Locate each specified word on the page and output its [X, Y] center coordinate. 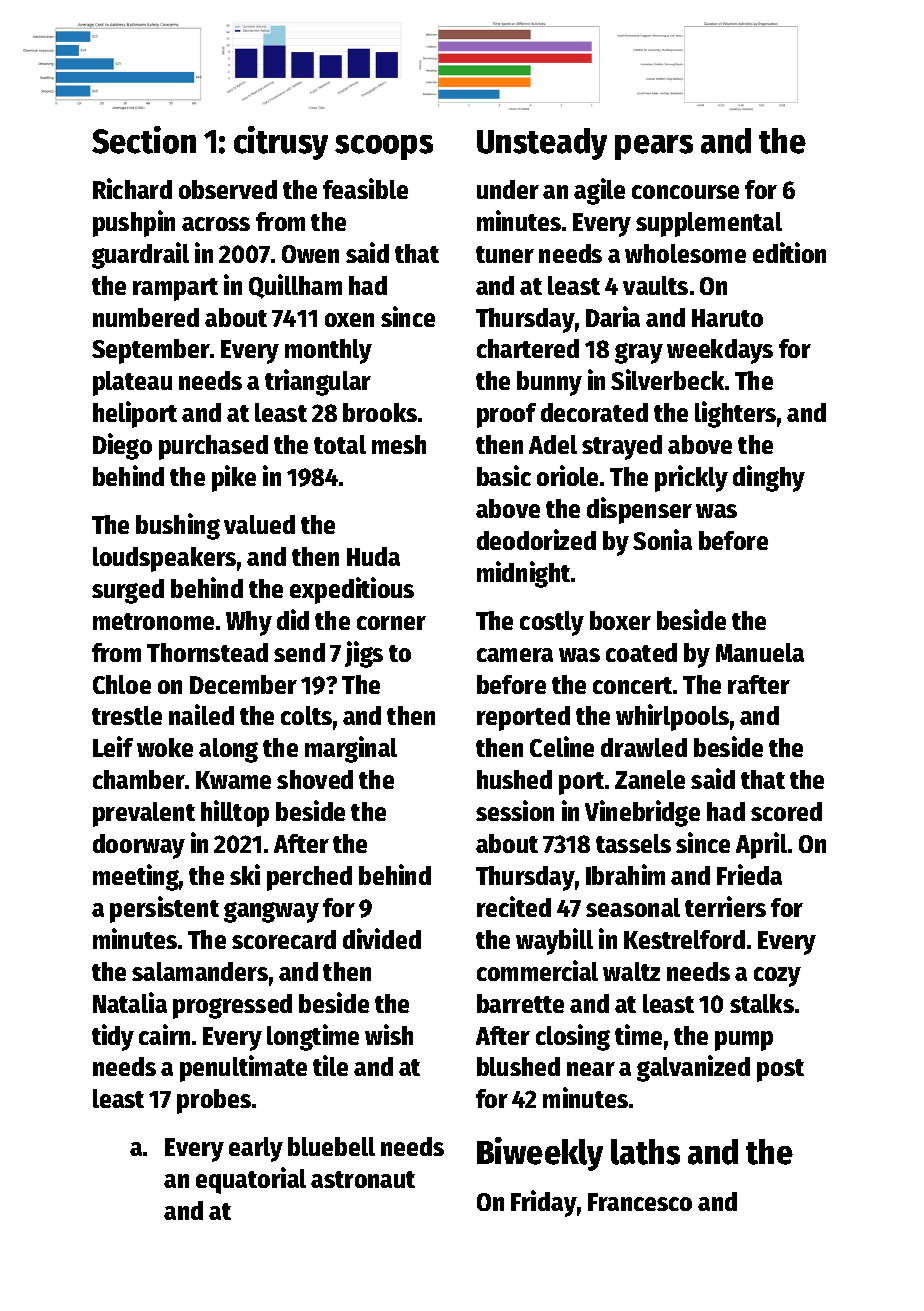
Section [144, 140]
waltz [631, 971]
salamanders [200, 971]
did [293, 619]
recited [514, 906]
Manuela [760, 652]
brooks [380, 412]
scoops [384, 147]
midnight [523, 574]
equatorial [251, 1180]
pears [654, 147]
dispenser [639, 510]
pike [234, 478]
